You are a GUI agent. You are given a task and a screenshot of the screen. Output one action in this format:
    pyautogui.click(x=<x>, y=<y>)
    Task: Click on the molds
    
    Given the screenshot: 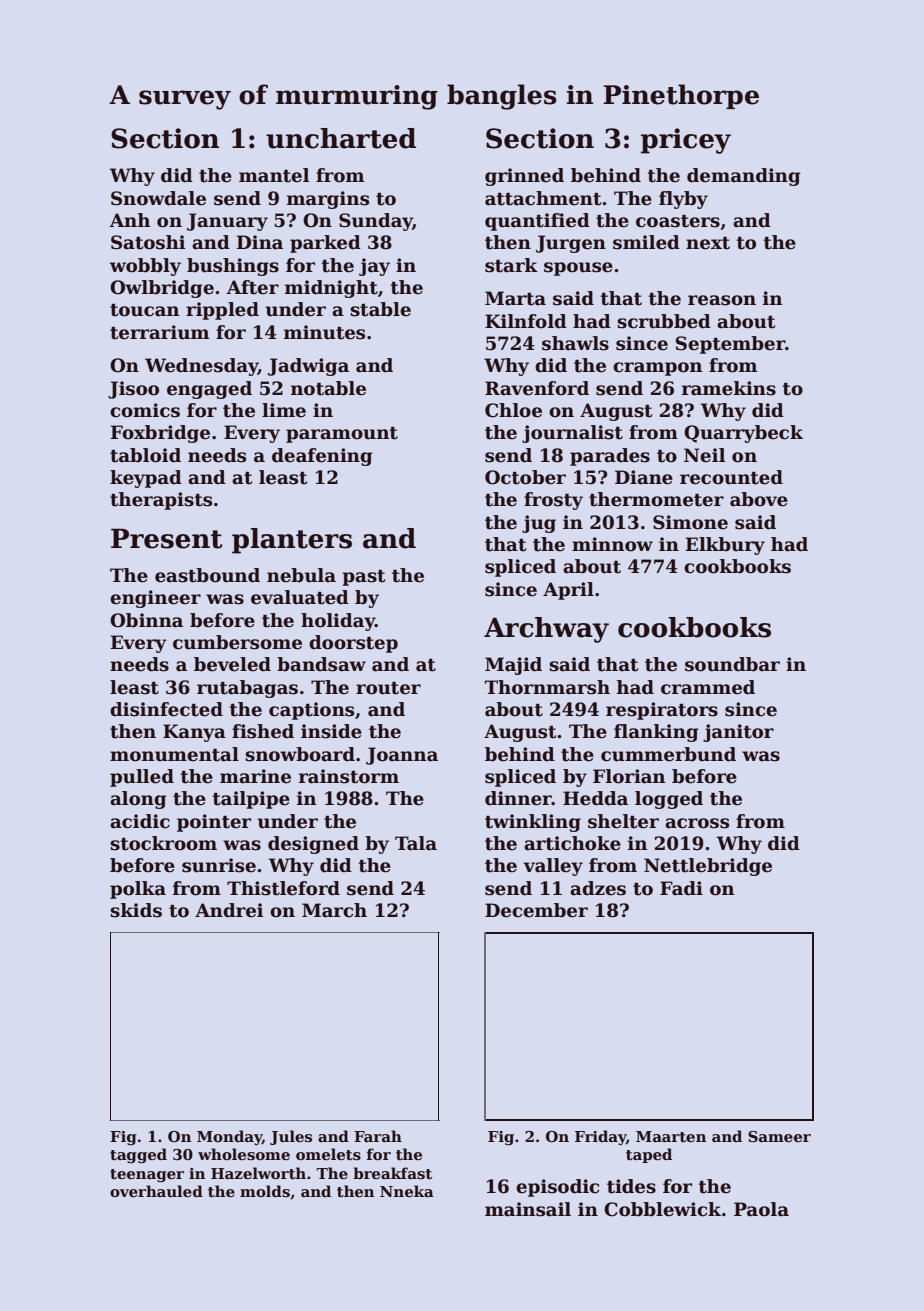 What is the action you would take?
    pyautogui.click(x=265, y=1191)
